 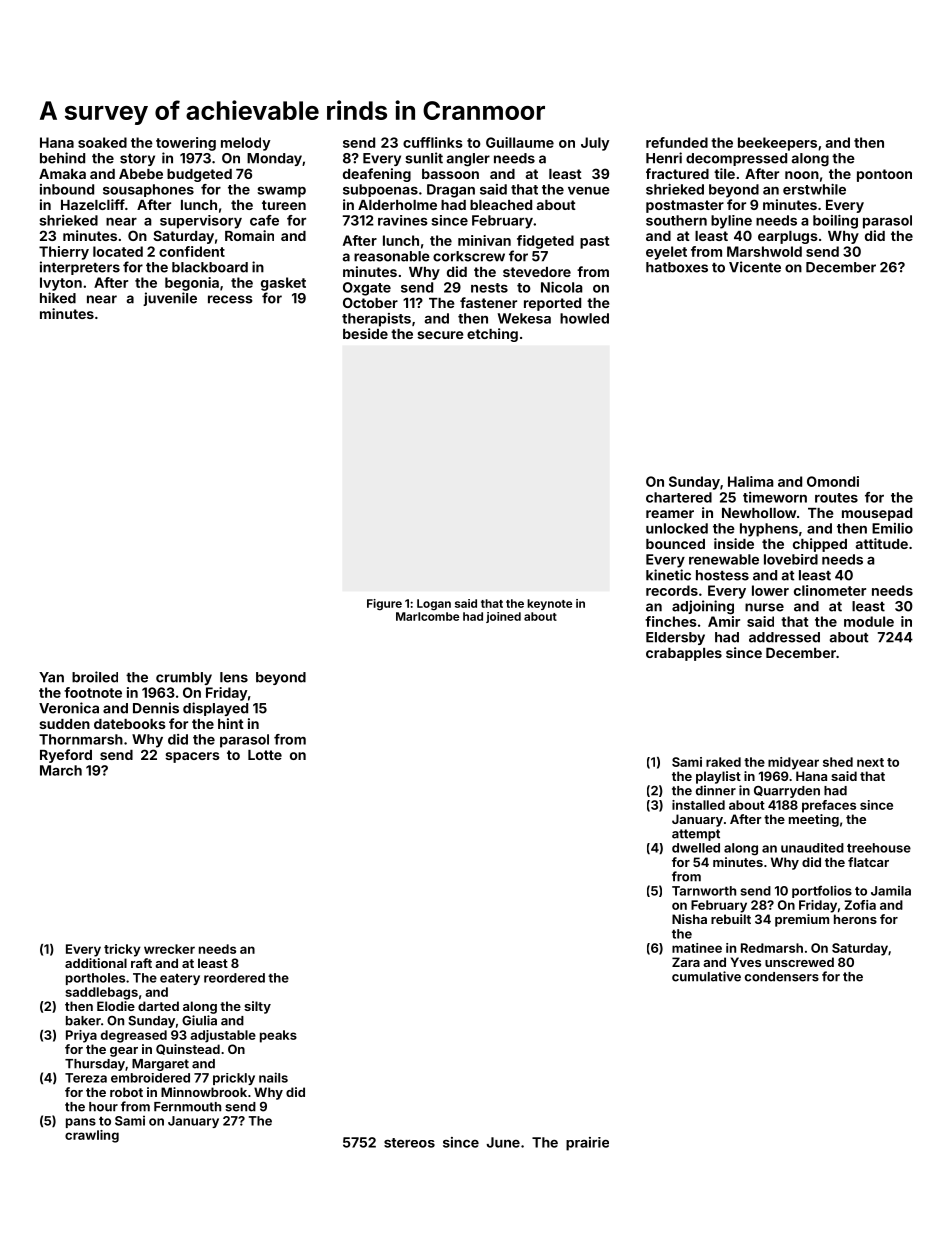 What do you see at coordinates (587, 1144) in the screenshot?
I see `prairie` at bounding box center [587, 1144].
